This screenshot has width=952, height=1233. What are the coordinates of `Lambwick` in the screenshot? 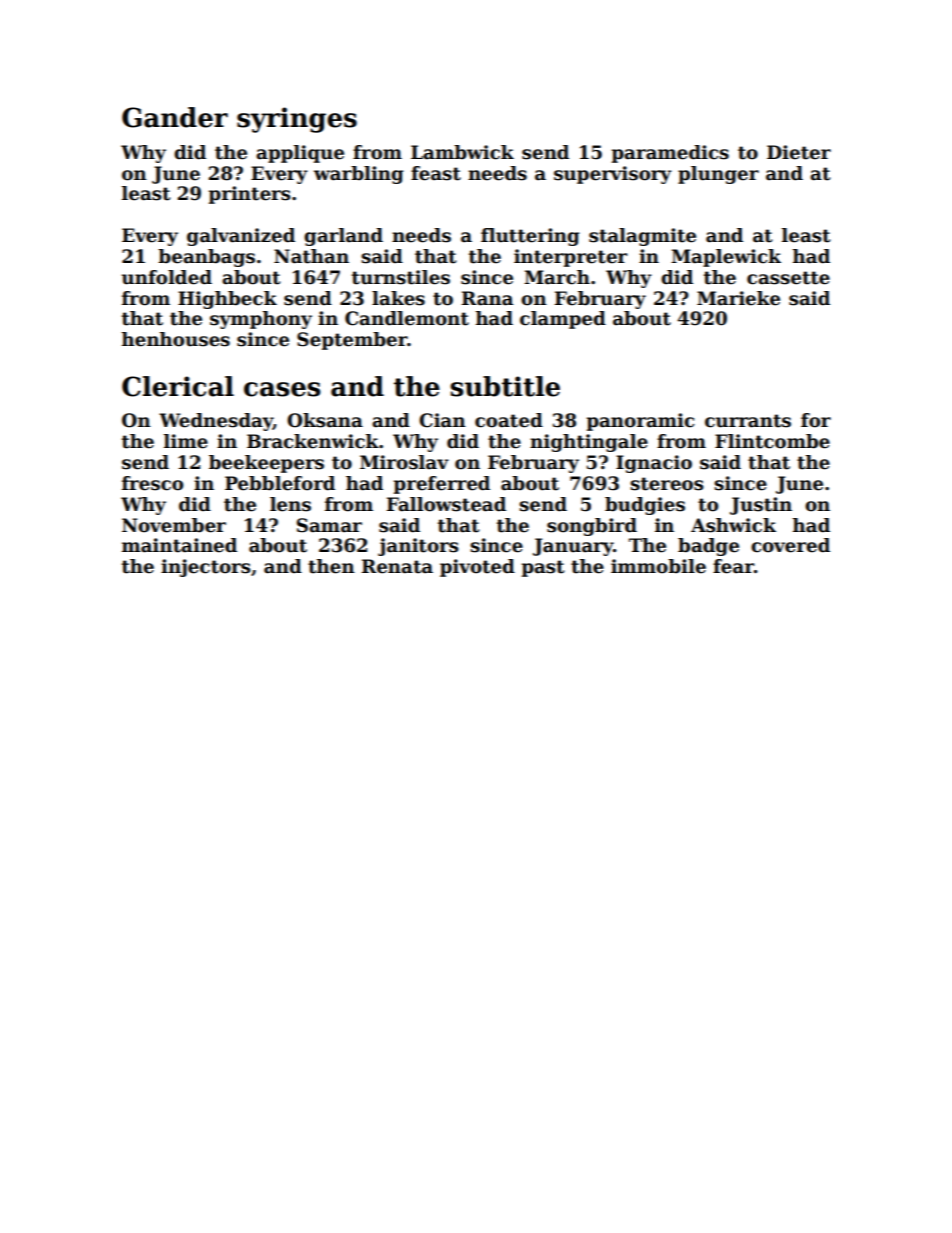 It's located at (462, 152).
